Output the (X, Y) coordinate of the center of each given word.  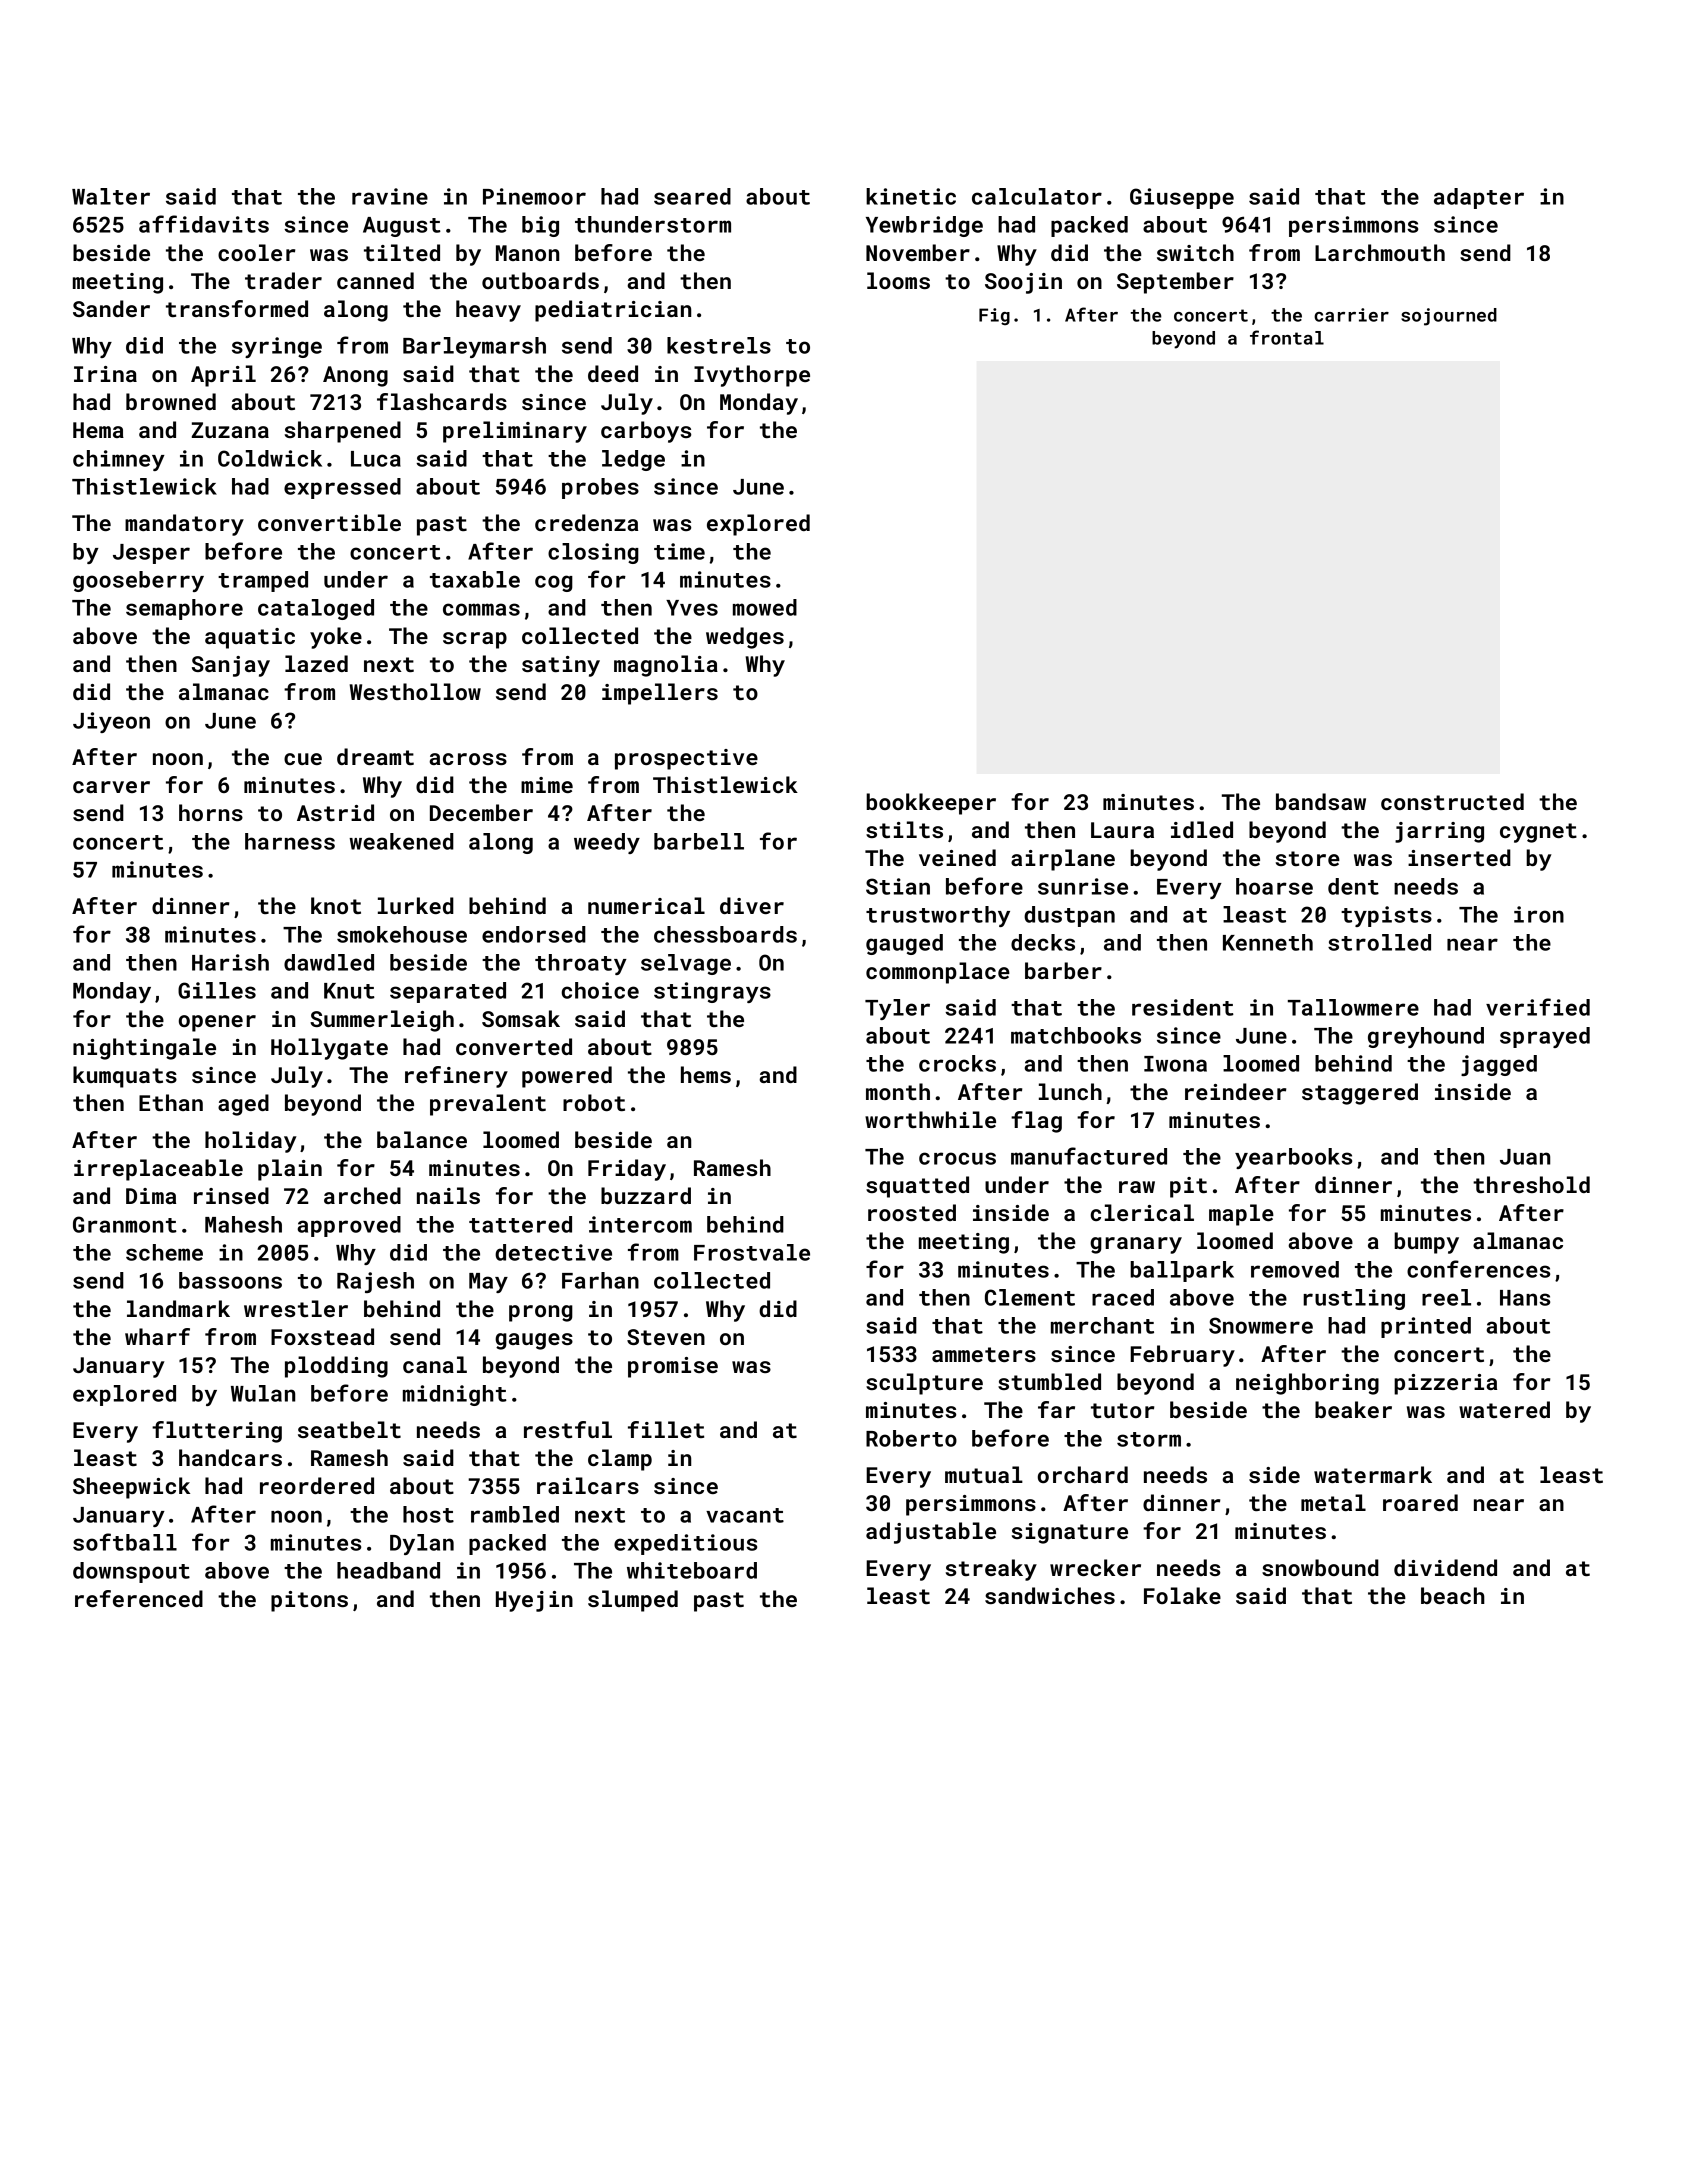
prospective (686, 759)
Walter (111, 196)
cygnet (1538, 833)
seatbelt (349, 1429)
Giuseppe (1182, 198)
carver (111, 787)
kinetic (911, 196)
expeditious (685, 1544)
